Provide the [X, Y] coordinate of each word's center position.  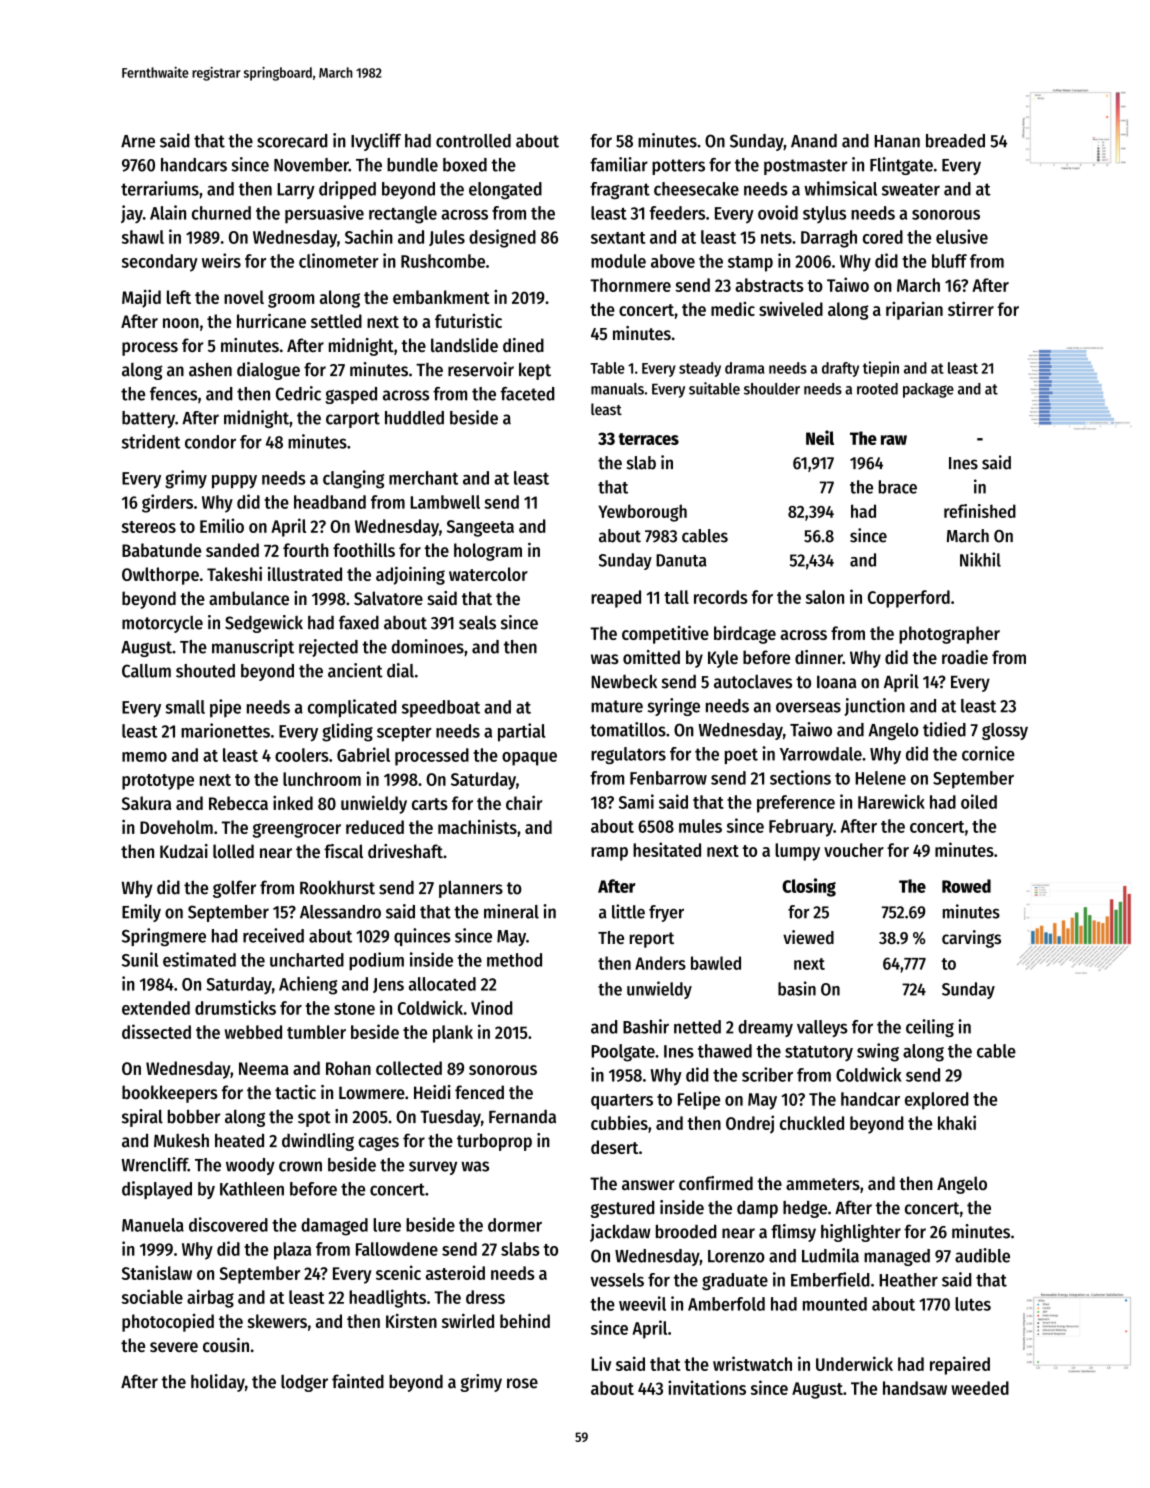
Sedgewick [264, 624]
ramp [609, 854]
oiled [979, 801]
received [273, 935]
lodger [304, 1383]
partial [521, 732]
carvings [971, 939]
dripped [347, 190]
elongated [505, 190]
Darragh [829, 239]
